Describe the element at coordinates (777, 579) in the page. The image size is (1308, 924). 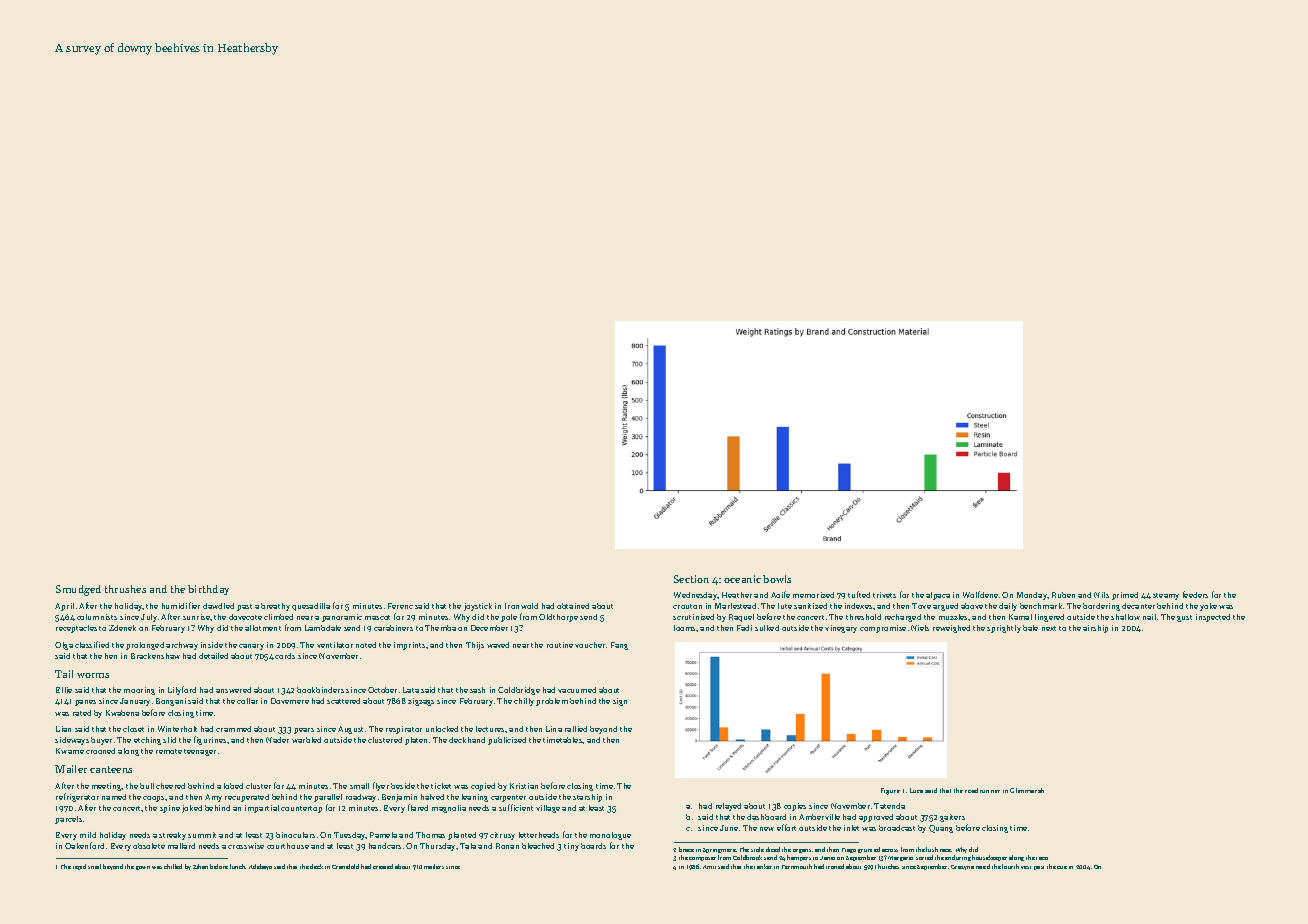
I see `bowls` at that location.
